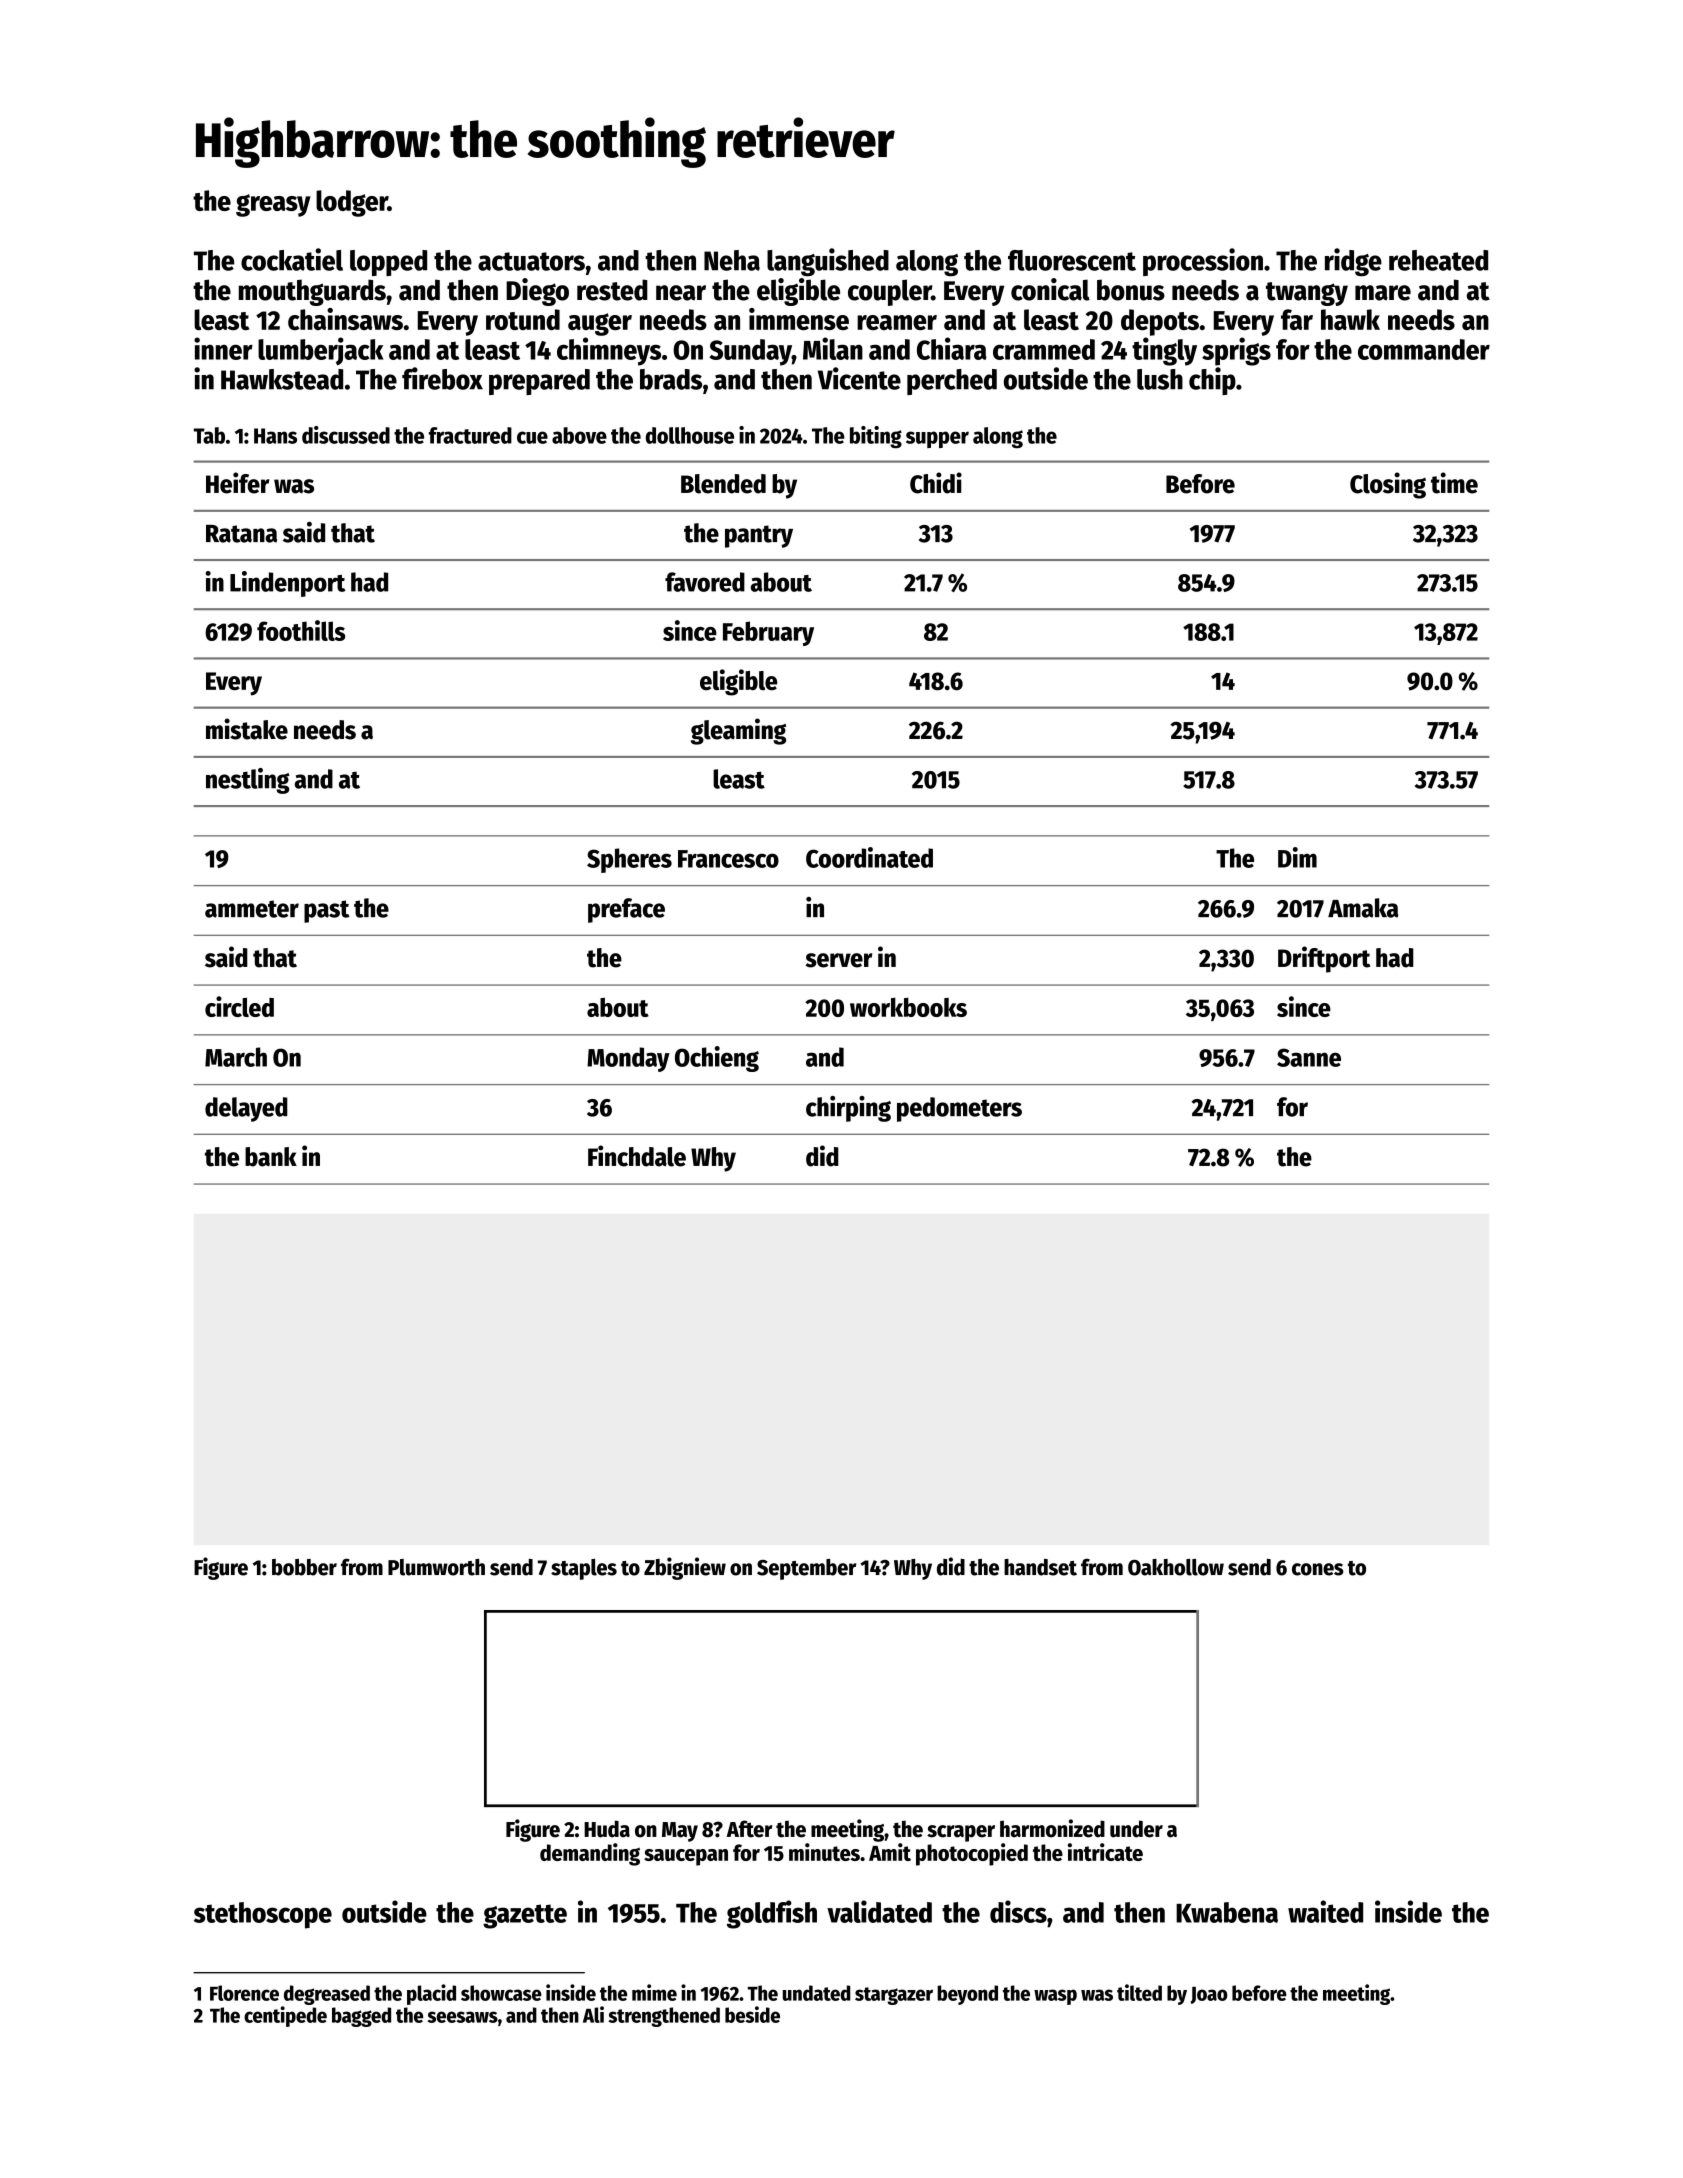  I want to click on Tab, so click(209, 435).
